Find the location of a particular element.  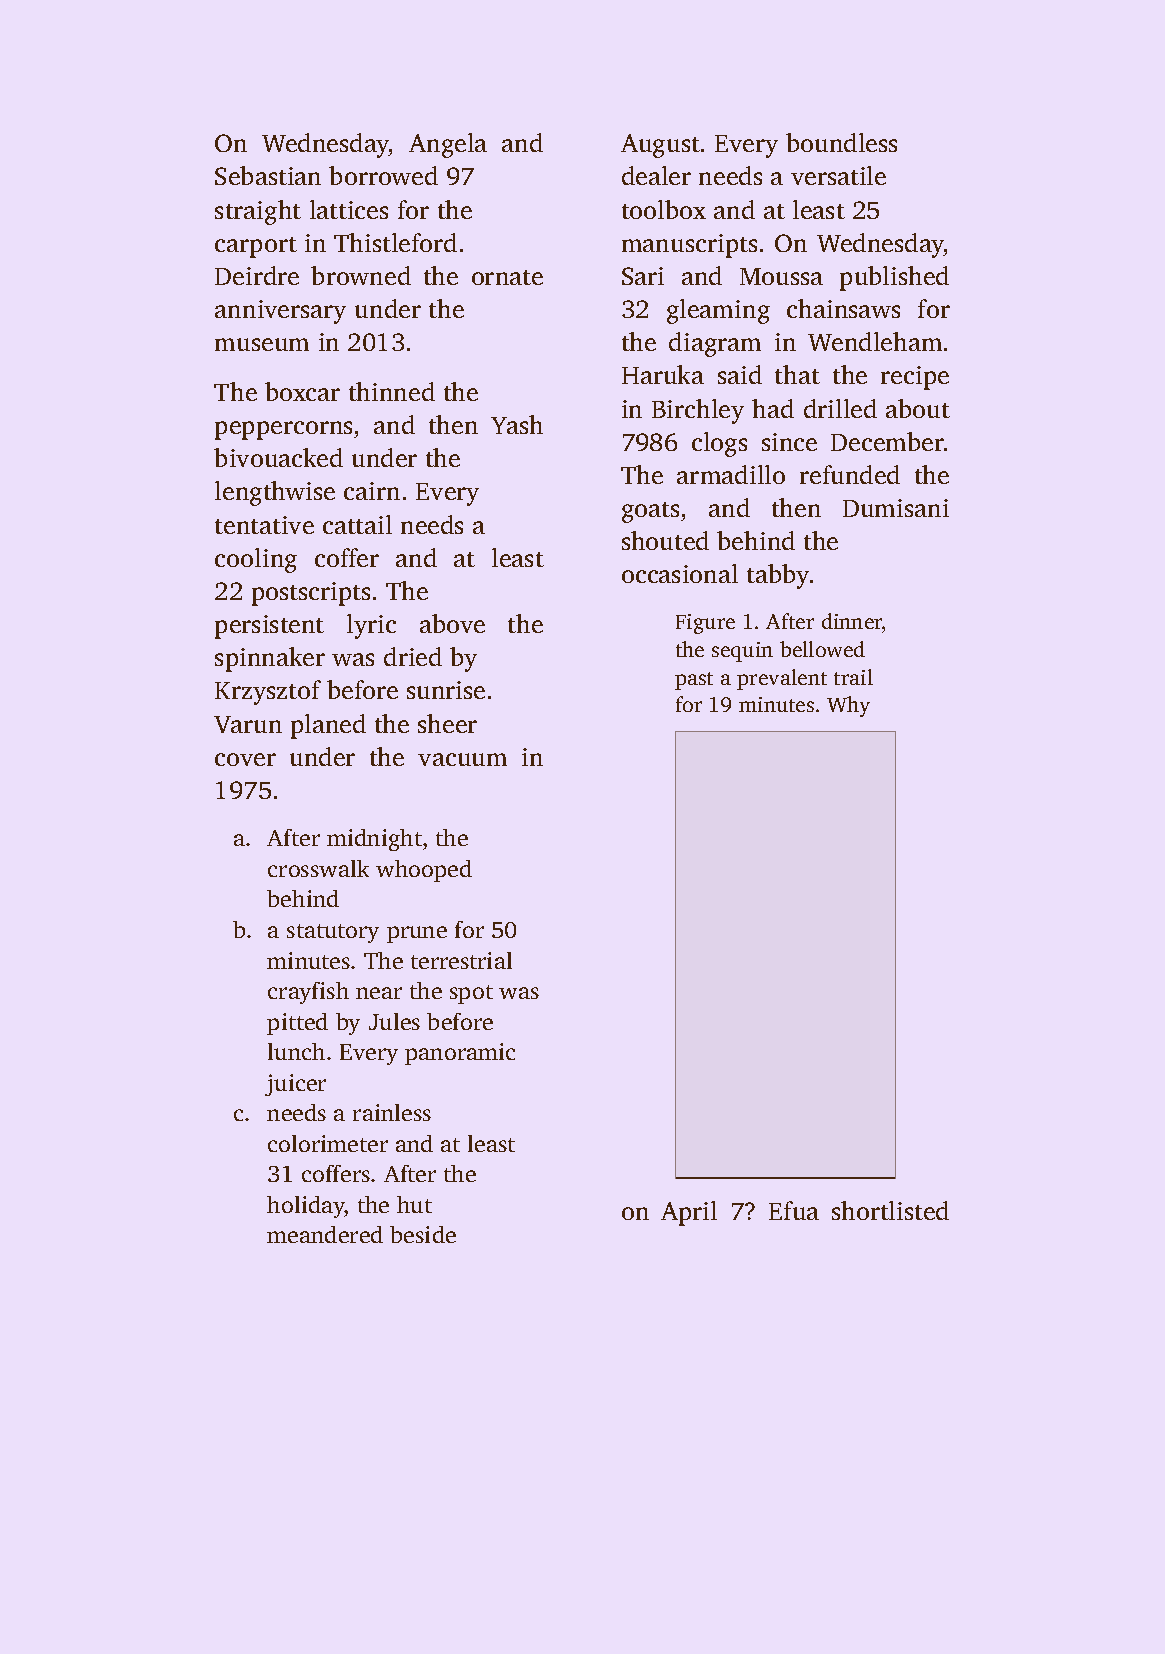

borrowed is located at coordinates (383, 175).
